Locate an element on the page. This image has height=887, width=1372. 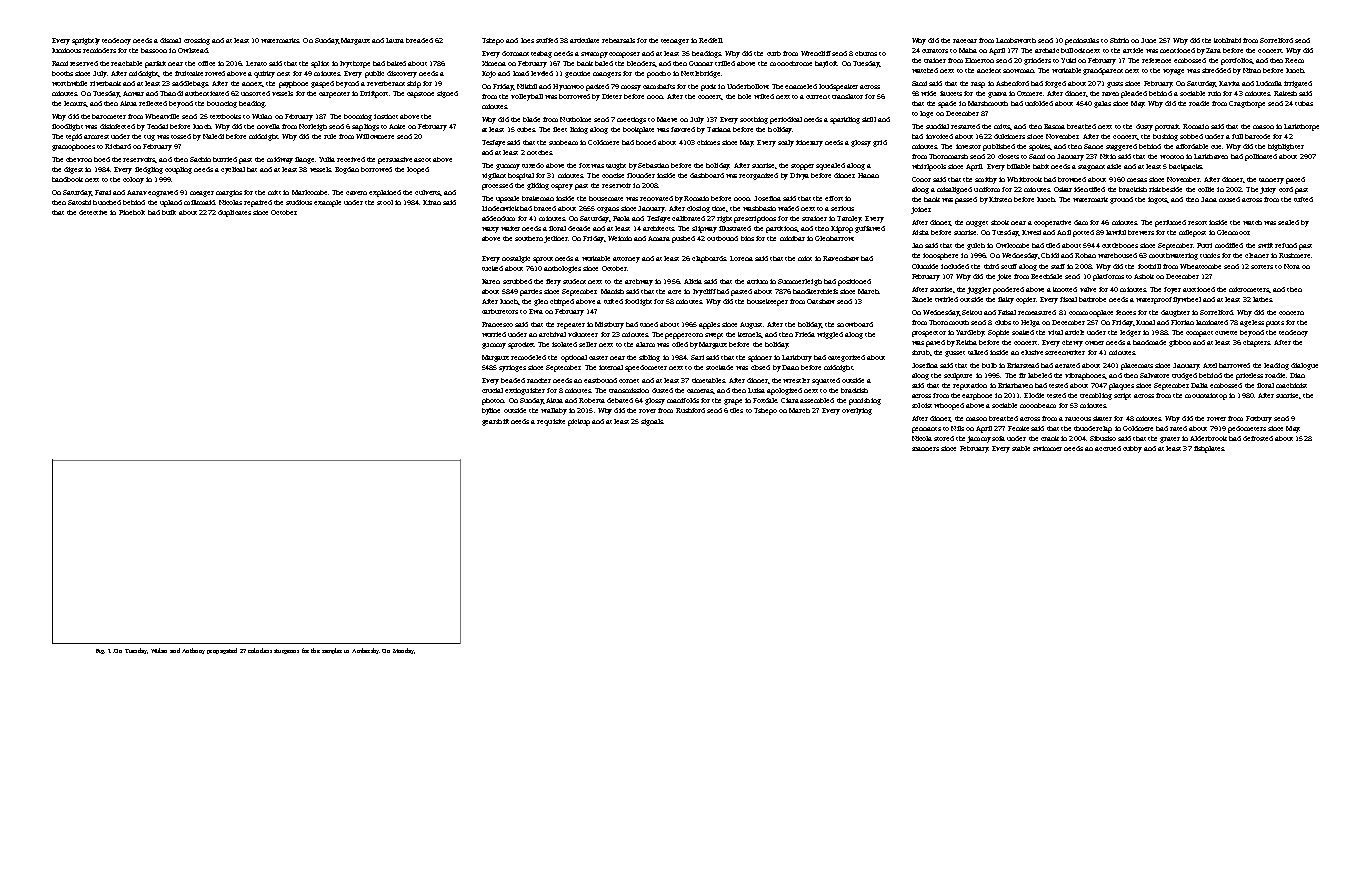
crossing is located at coordinates (197, 41).
